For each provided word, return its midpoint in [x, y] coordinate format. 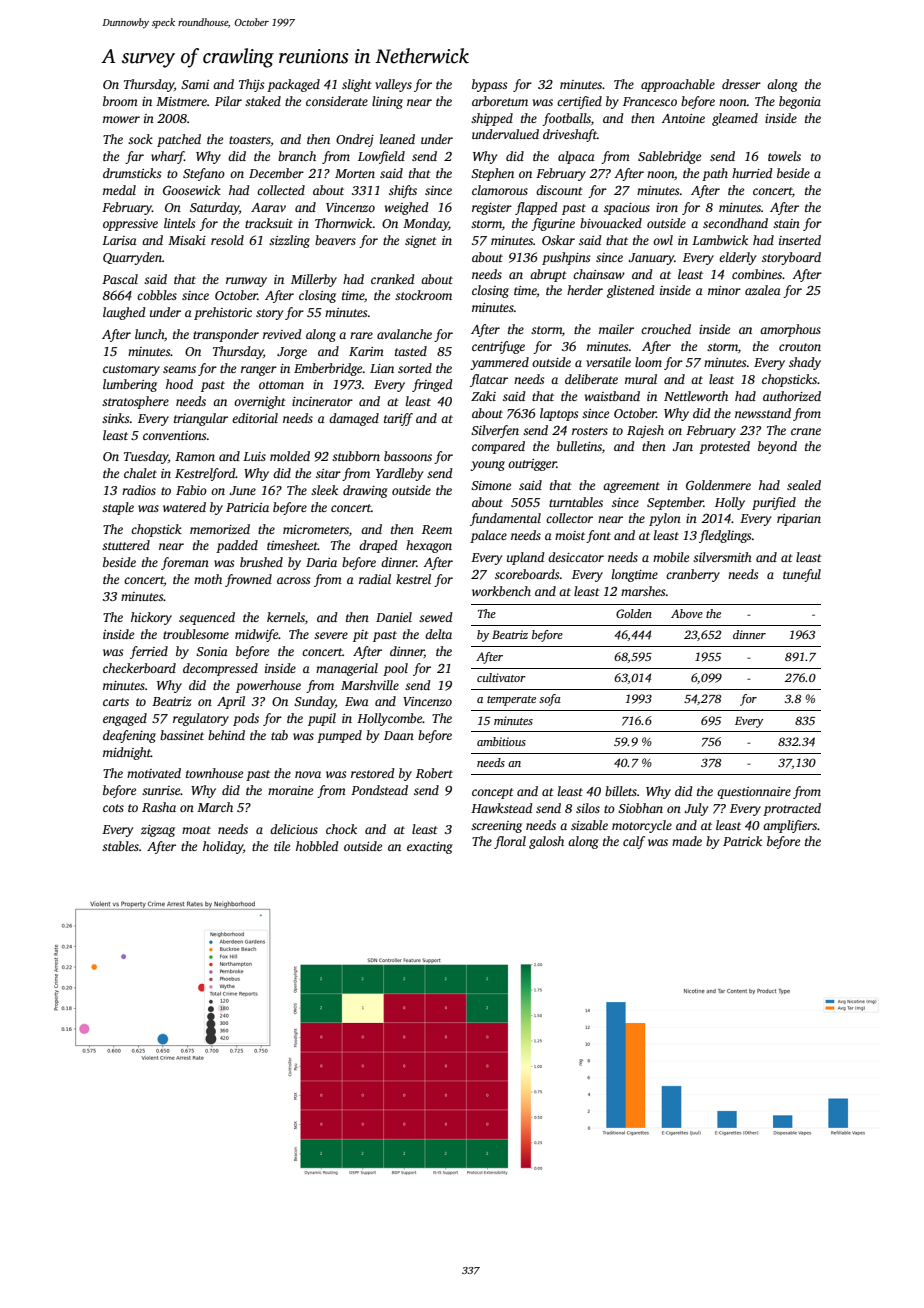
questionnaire [754, 793]
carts [116, 702]
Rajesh [645, 431]
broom [120, 101]
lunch [149, 334]
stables [120, 846]
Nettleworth [696, 396]
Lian [382, 368]
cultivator [501, 677]
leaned [397, 139]
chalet [140, 473]
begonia [800, 102]
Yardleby [399, 474]
